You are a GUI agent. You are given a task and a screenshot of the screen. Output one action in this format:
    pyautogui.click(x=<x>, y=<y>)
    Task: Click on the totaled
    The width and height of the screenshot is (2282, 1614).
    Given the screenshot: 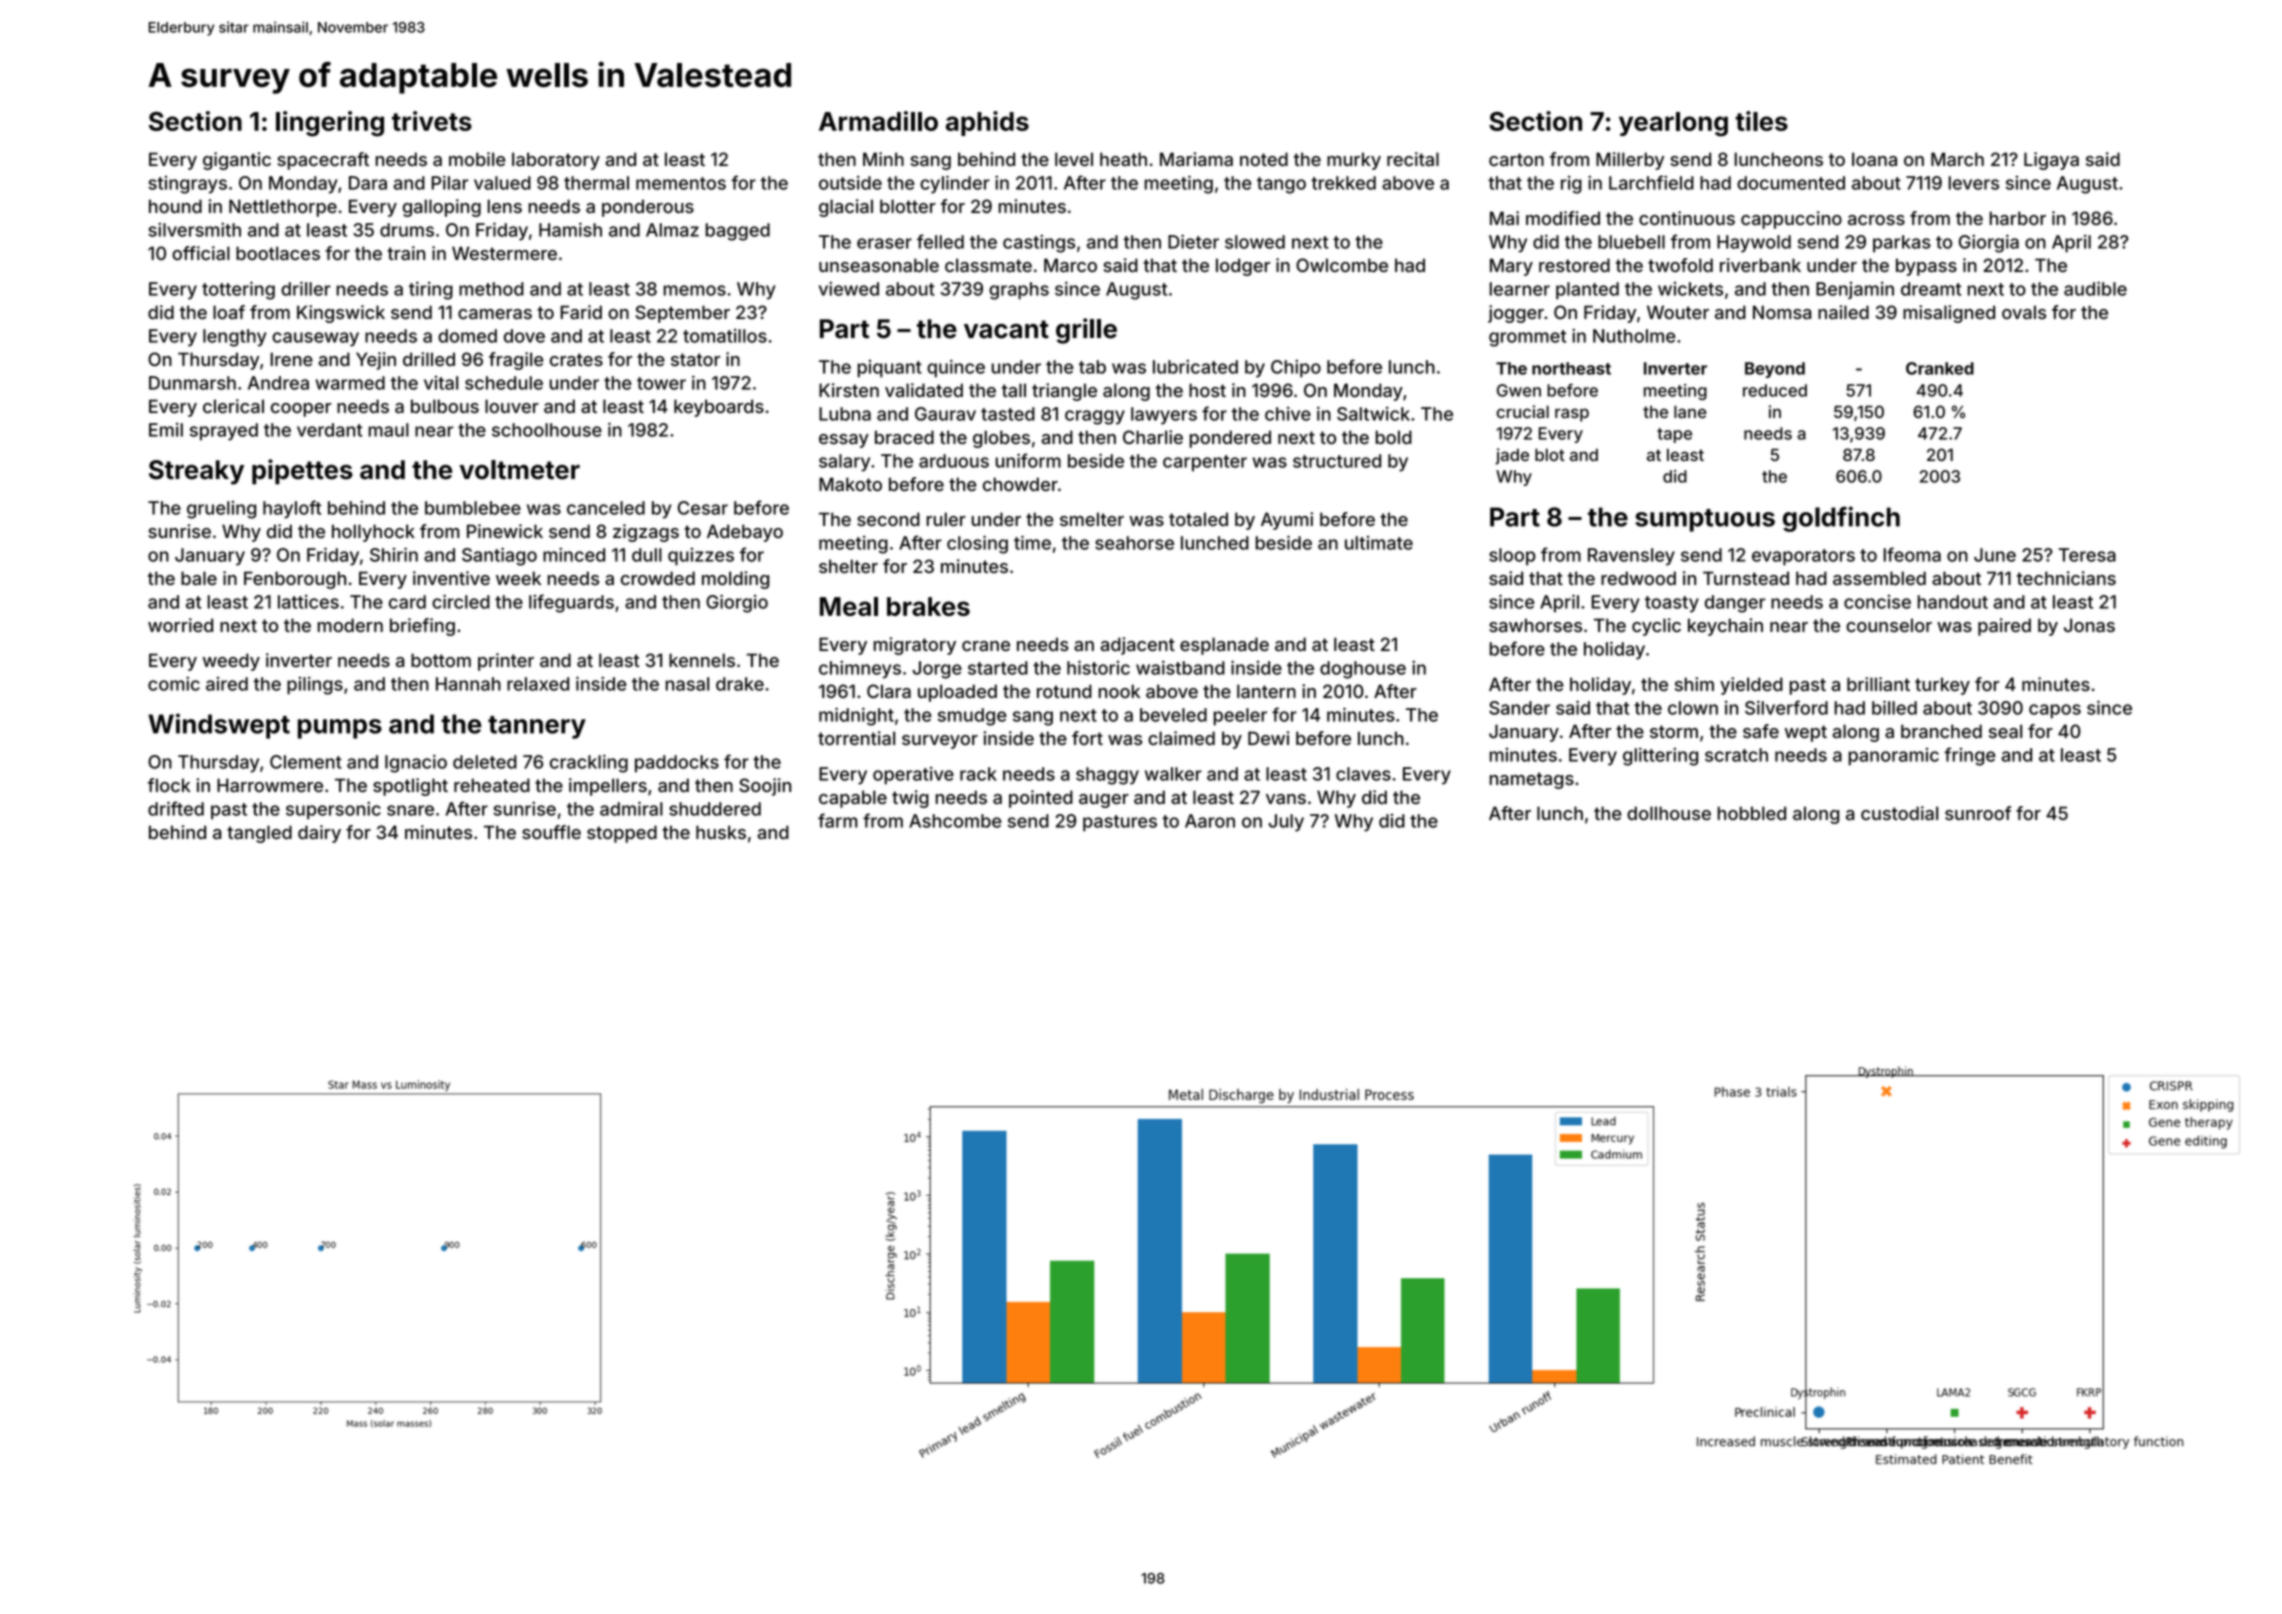 What is the action you would take?
    pyautogui.click(x=1198, y=519)
